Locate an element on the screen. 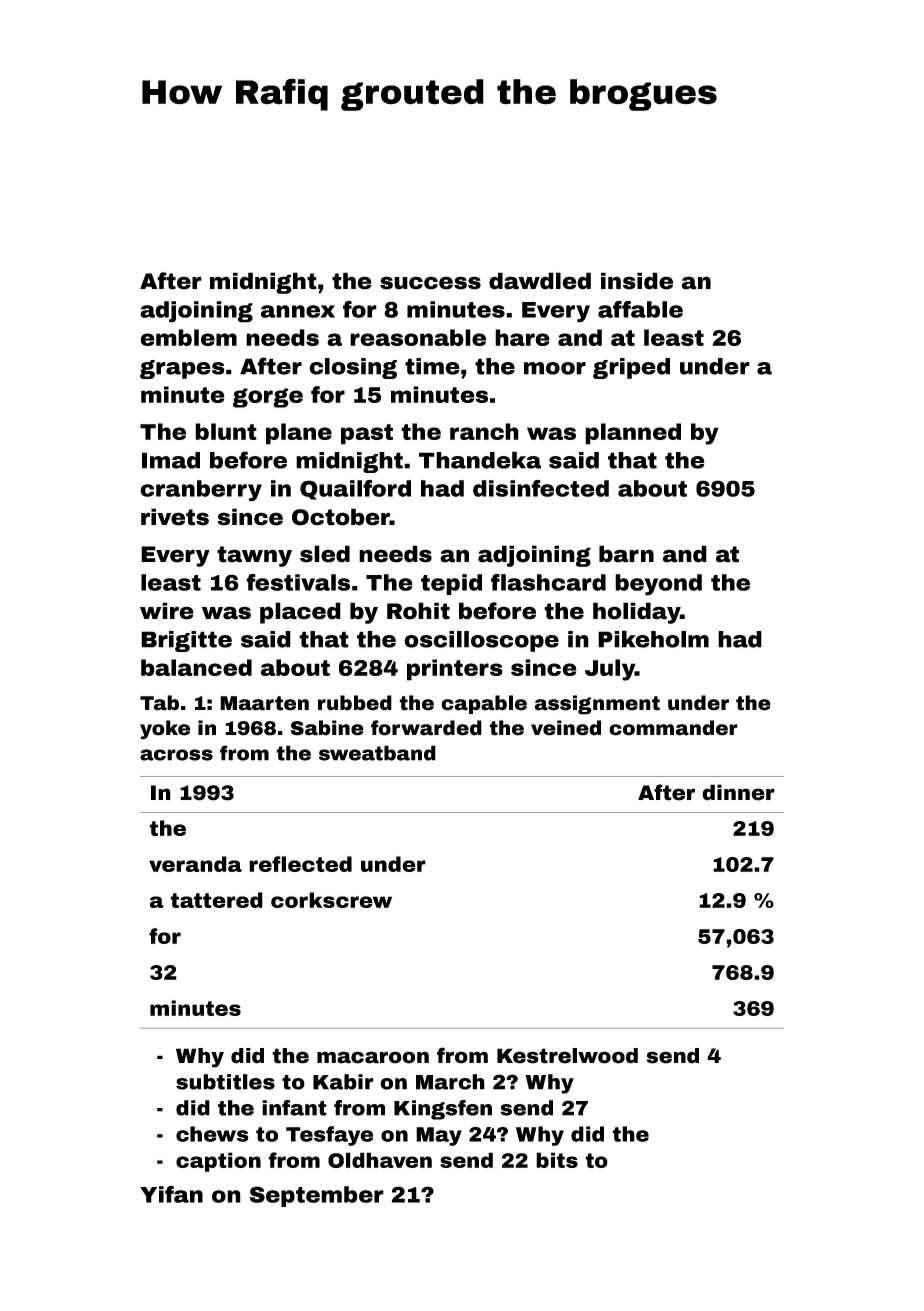  subtitles is located at coordinates (225, 1082).
